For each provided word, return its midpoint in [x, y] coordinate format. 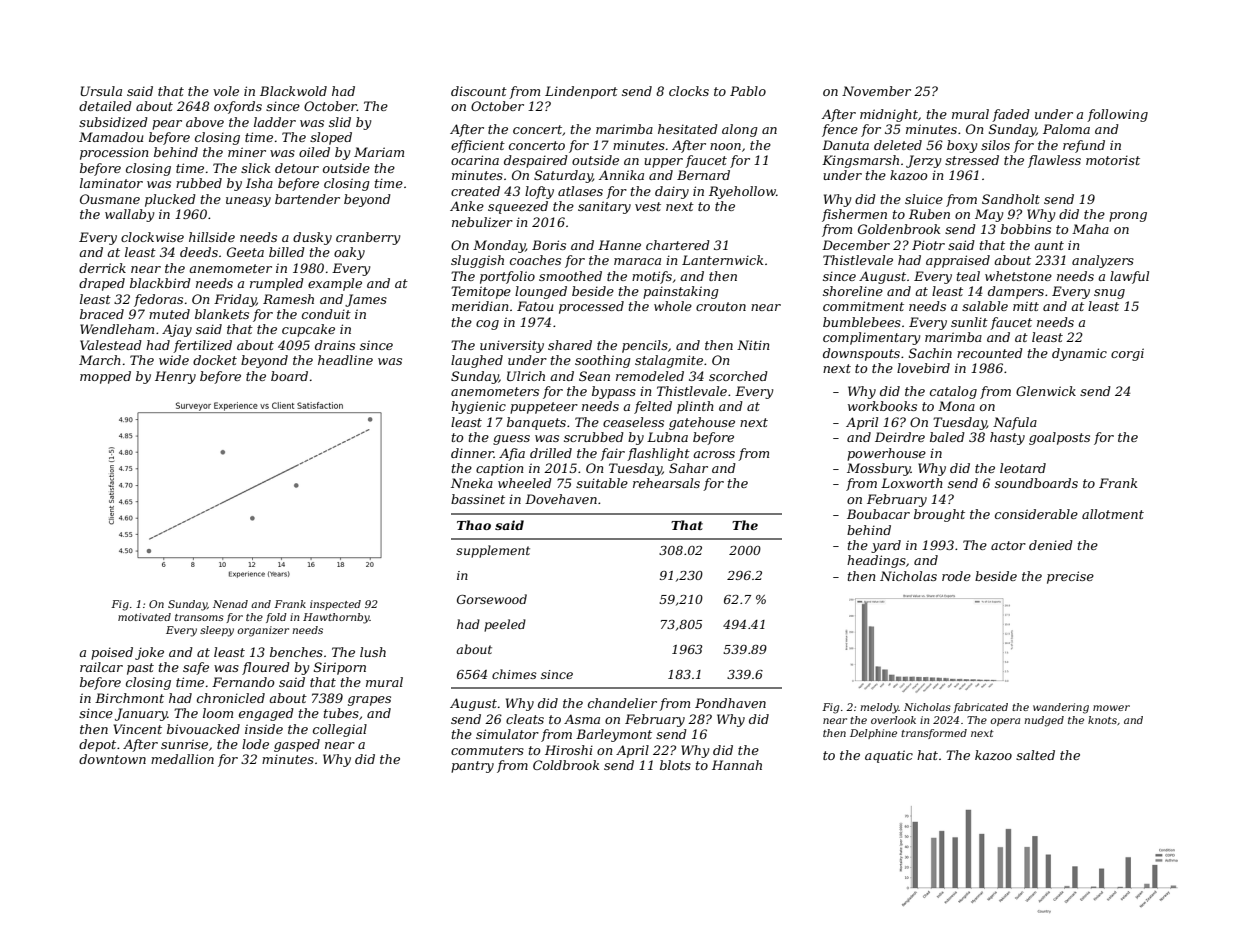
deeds [199, 252]
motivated [144, 617]
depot [97, 745]
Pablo [748, 91]
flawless [1054, 161]
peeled [505, 625]
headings [876, 561]
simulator [507, 734]
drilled [551, 453]
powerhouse [886, 454]
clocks [689, 91]
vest [648, 206]
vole [226, 91]
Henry [175, 377]
